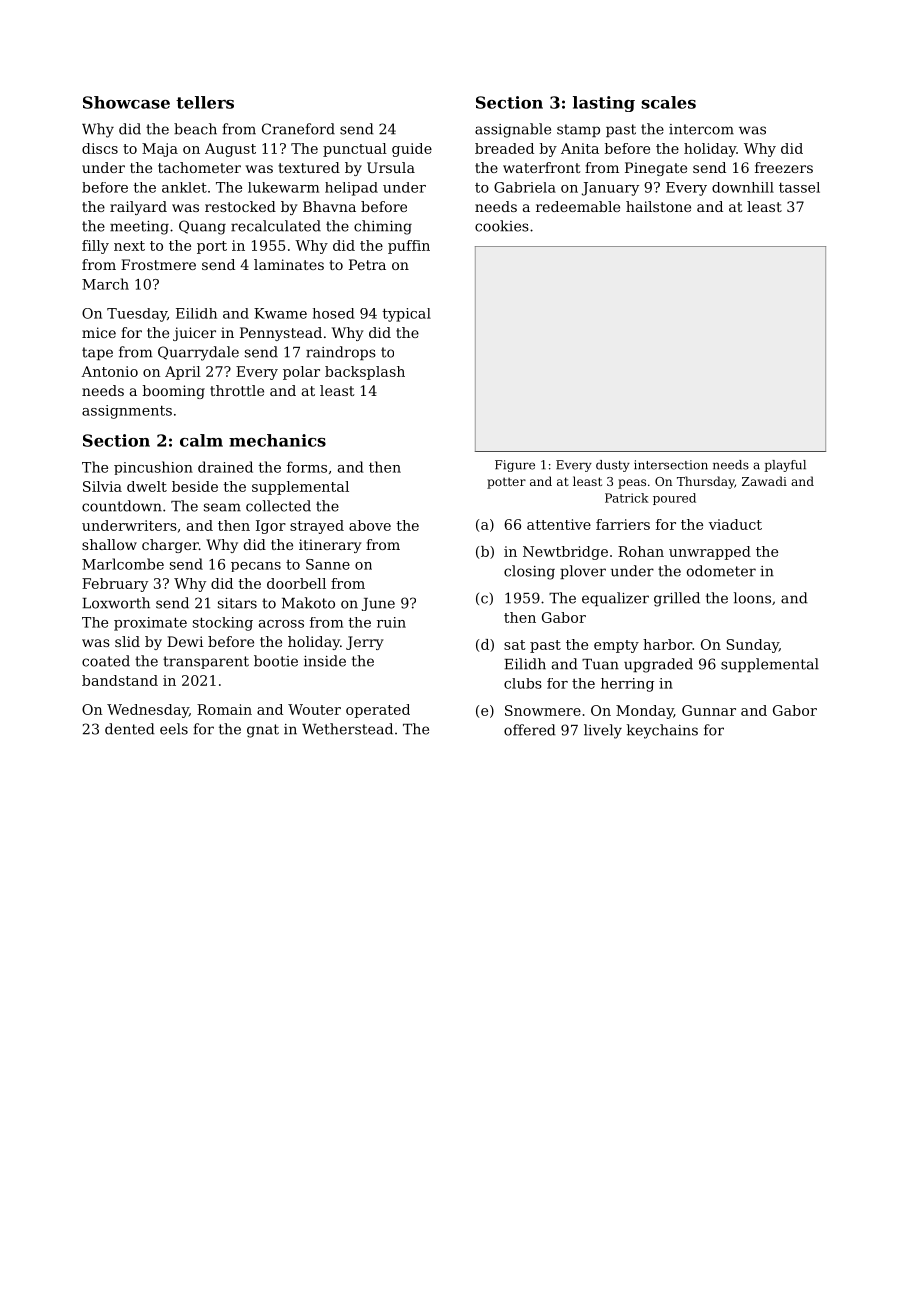 The image size is (908, 1316). Describe the element at coordinates (668, 102) in the page. I see `scales` at that location.
